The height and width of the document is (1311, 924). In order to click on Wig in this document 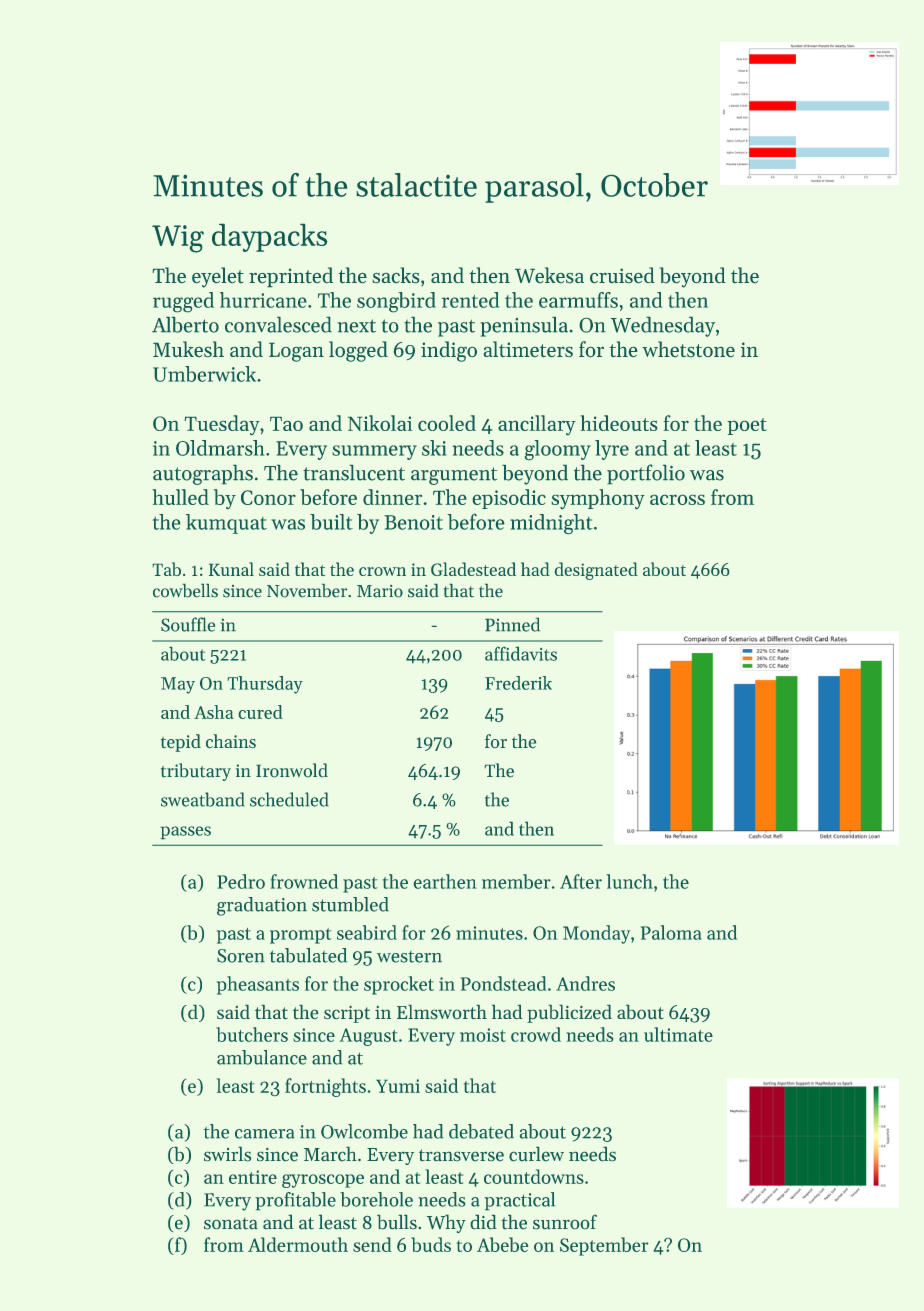, I will do `click(178, 239)`.
